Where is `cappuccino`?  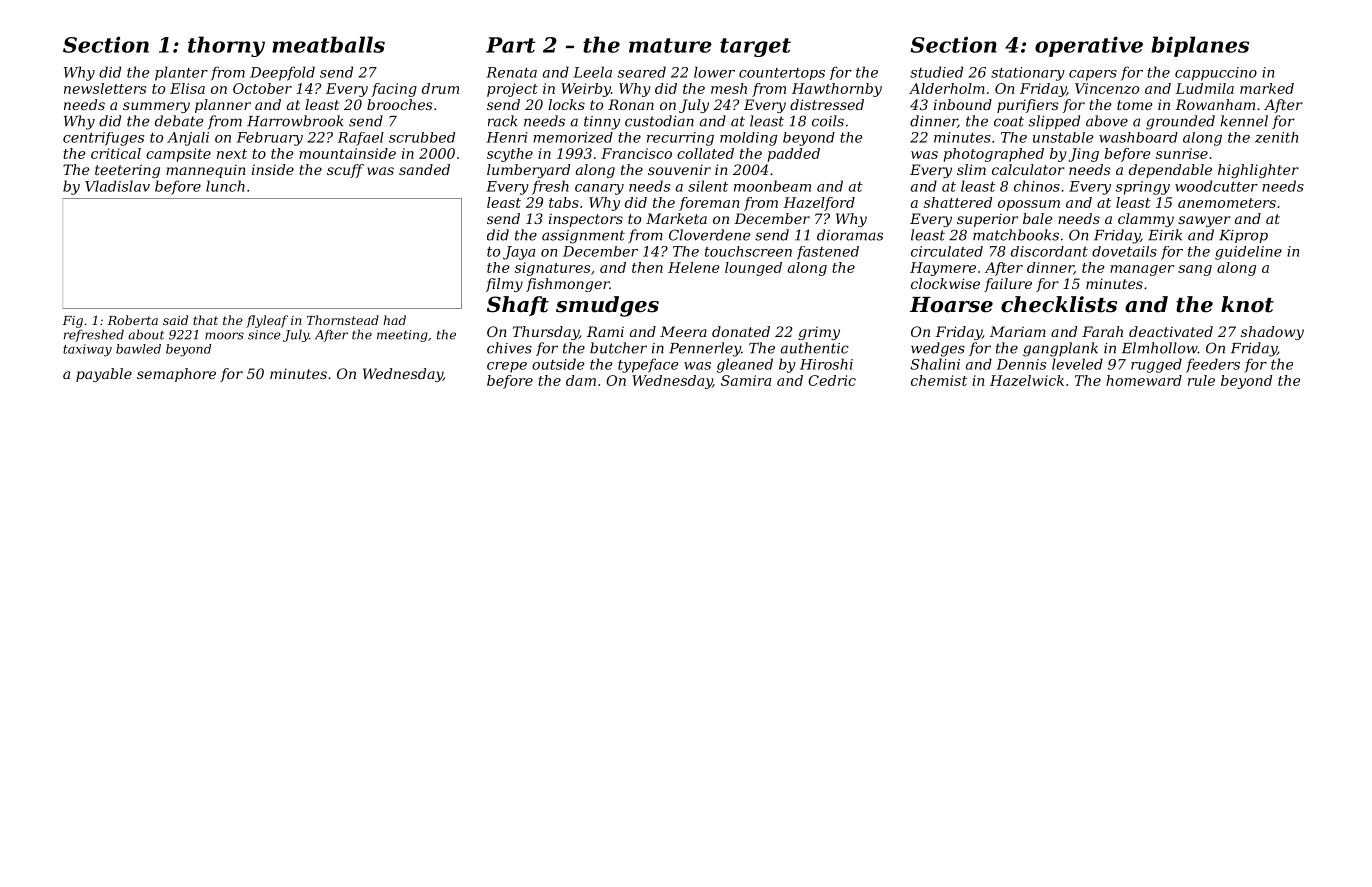
cappuccino is located at coordinates (1216, 74).
